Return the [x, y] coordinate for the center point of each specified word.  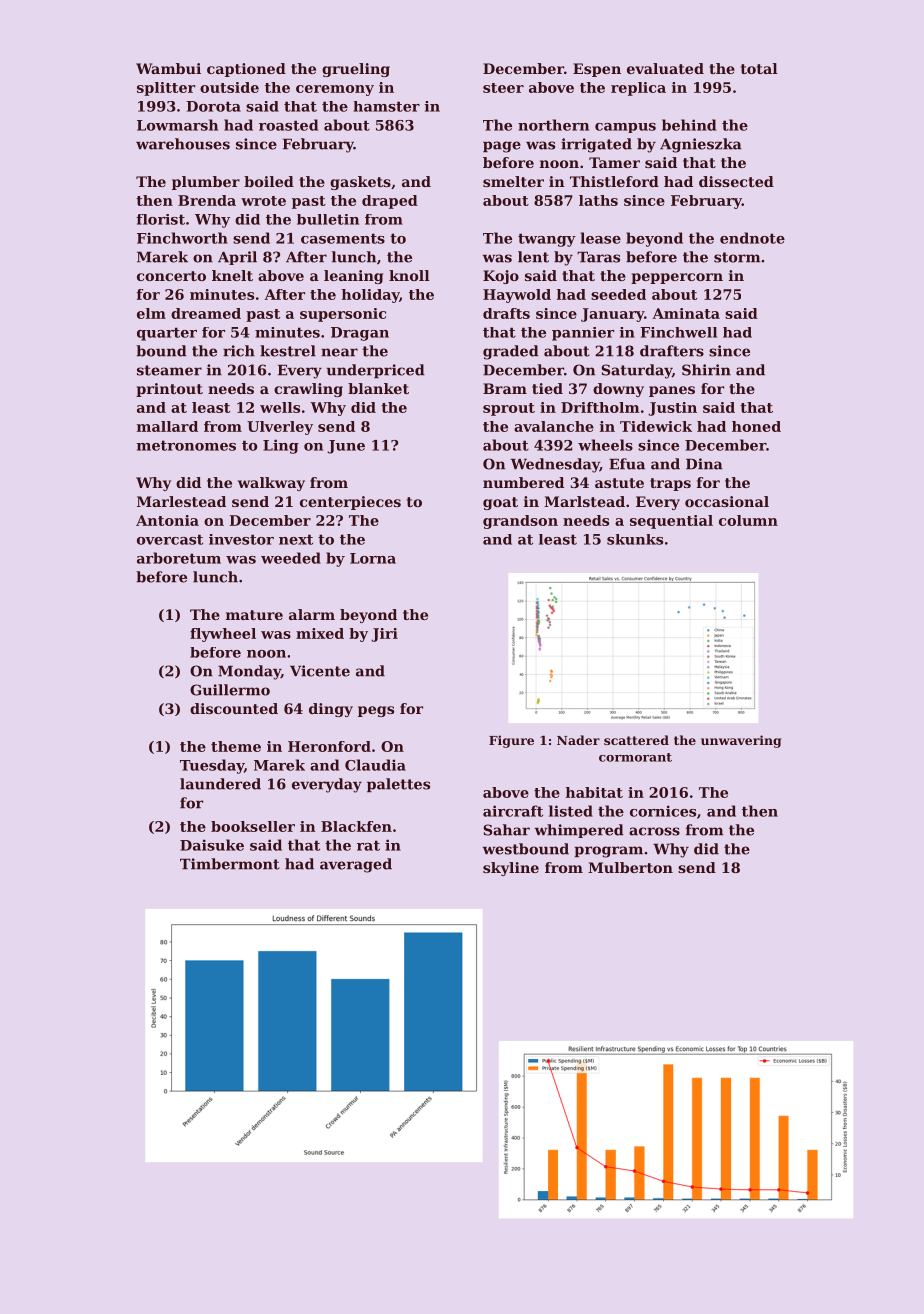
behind [689, 125]
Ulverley [280, 428]
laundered [220, 784]
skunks [635, 539]
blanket [378, 388]
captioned [246, 70]
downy [618, 390]
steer [503, 88]
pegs [376, 711]
